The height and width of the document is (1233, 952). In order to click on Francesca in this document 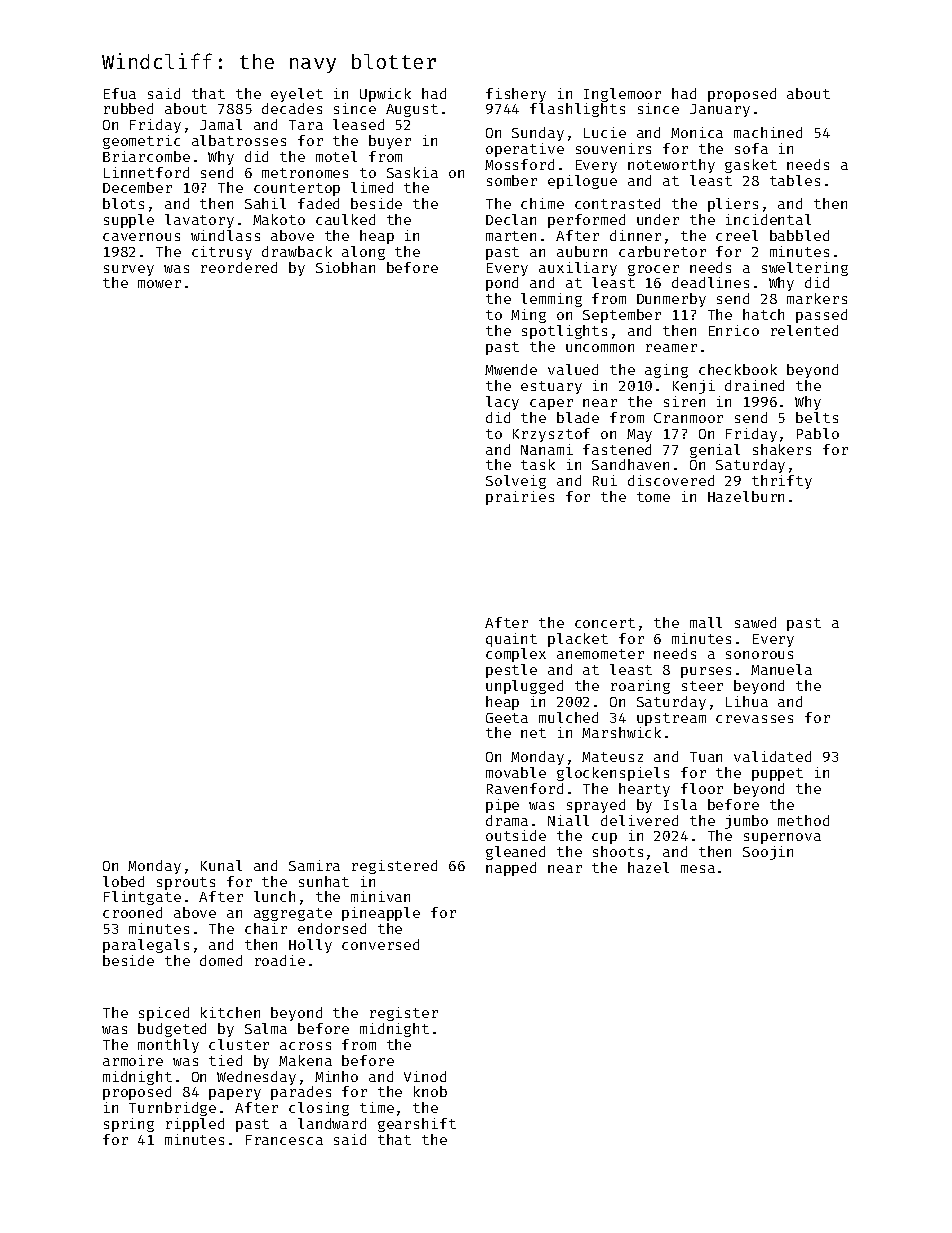, I will do `click(284, 1140)`.
